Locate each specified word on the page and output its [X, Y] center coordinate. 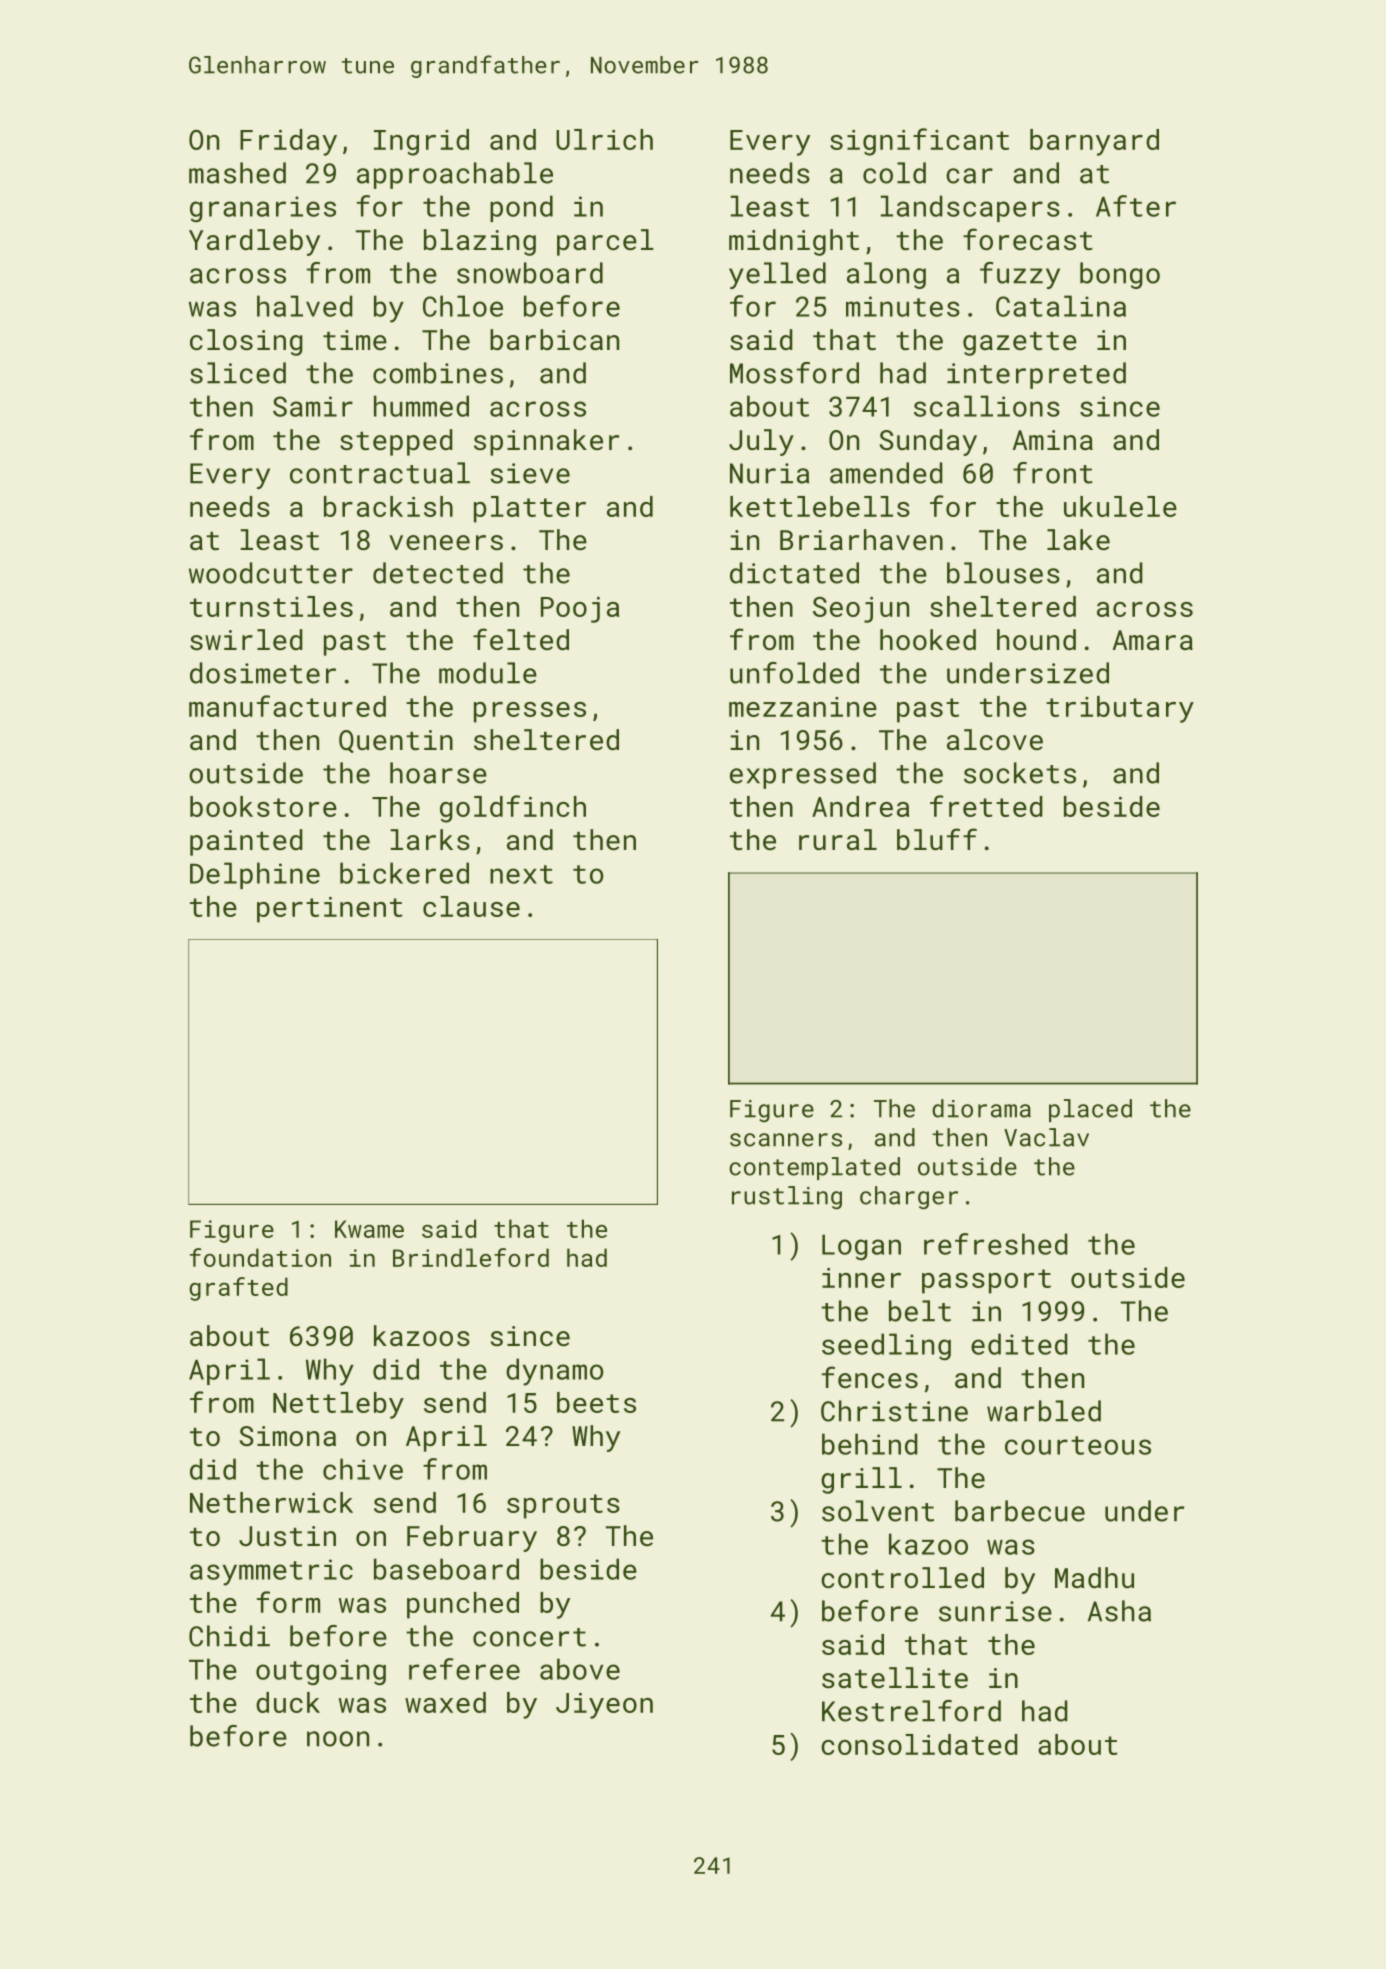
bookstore [263, 806]
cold [894, 173]
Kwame [369, 1229]
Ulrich [604, 139]
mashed [237, 173]
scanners [786, 1140]
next [521, 874]
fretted [986, 806]
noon [338, 1739]
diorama [981, 1108]
